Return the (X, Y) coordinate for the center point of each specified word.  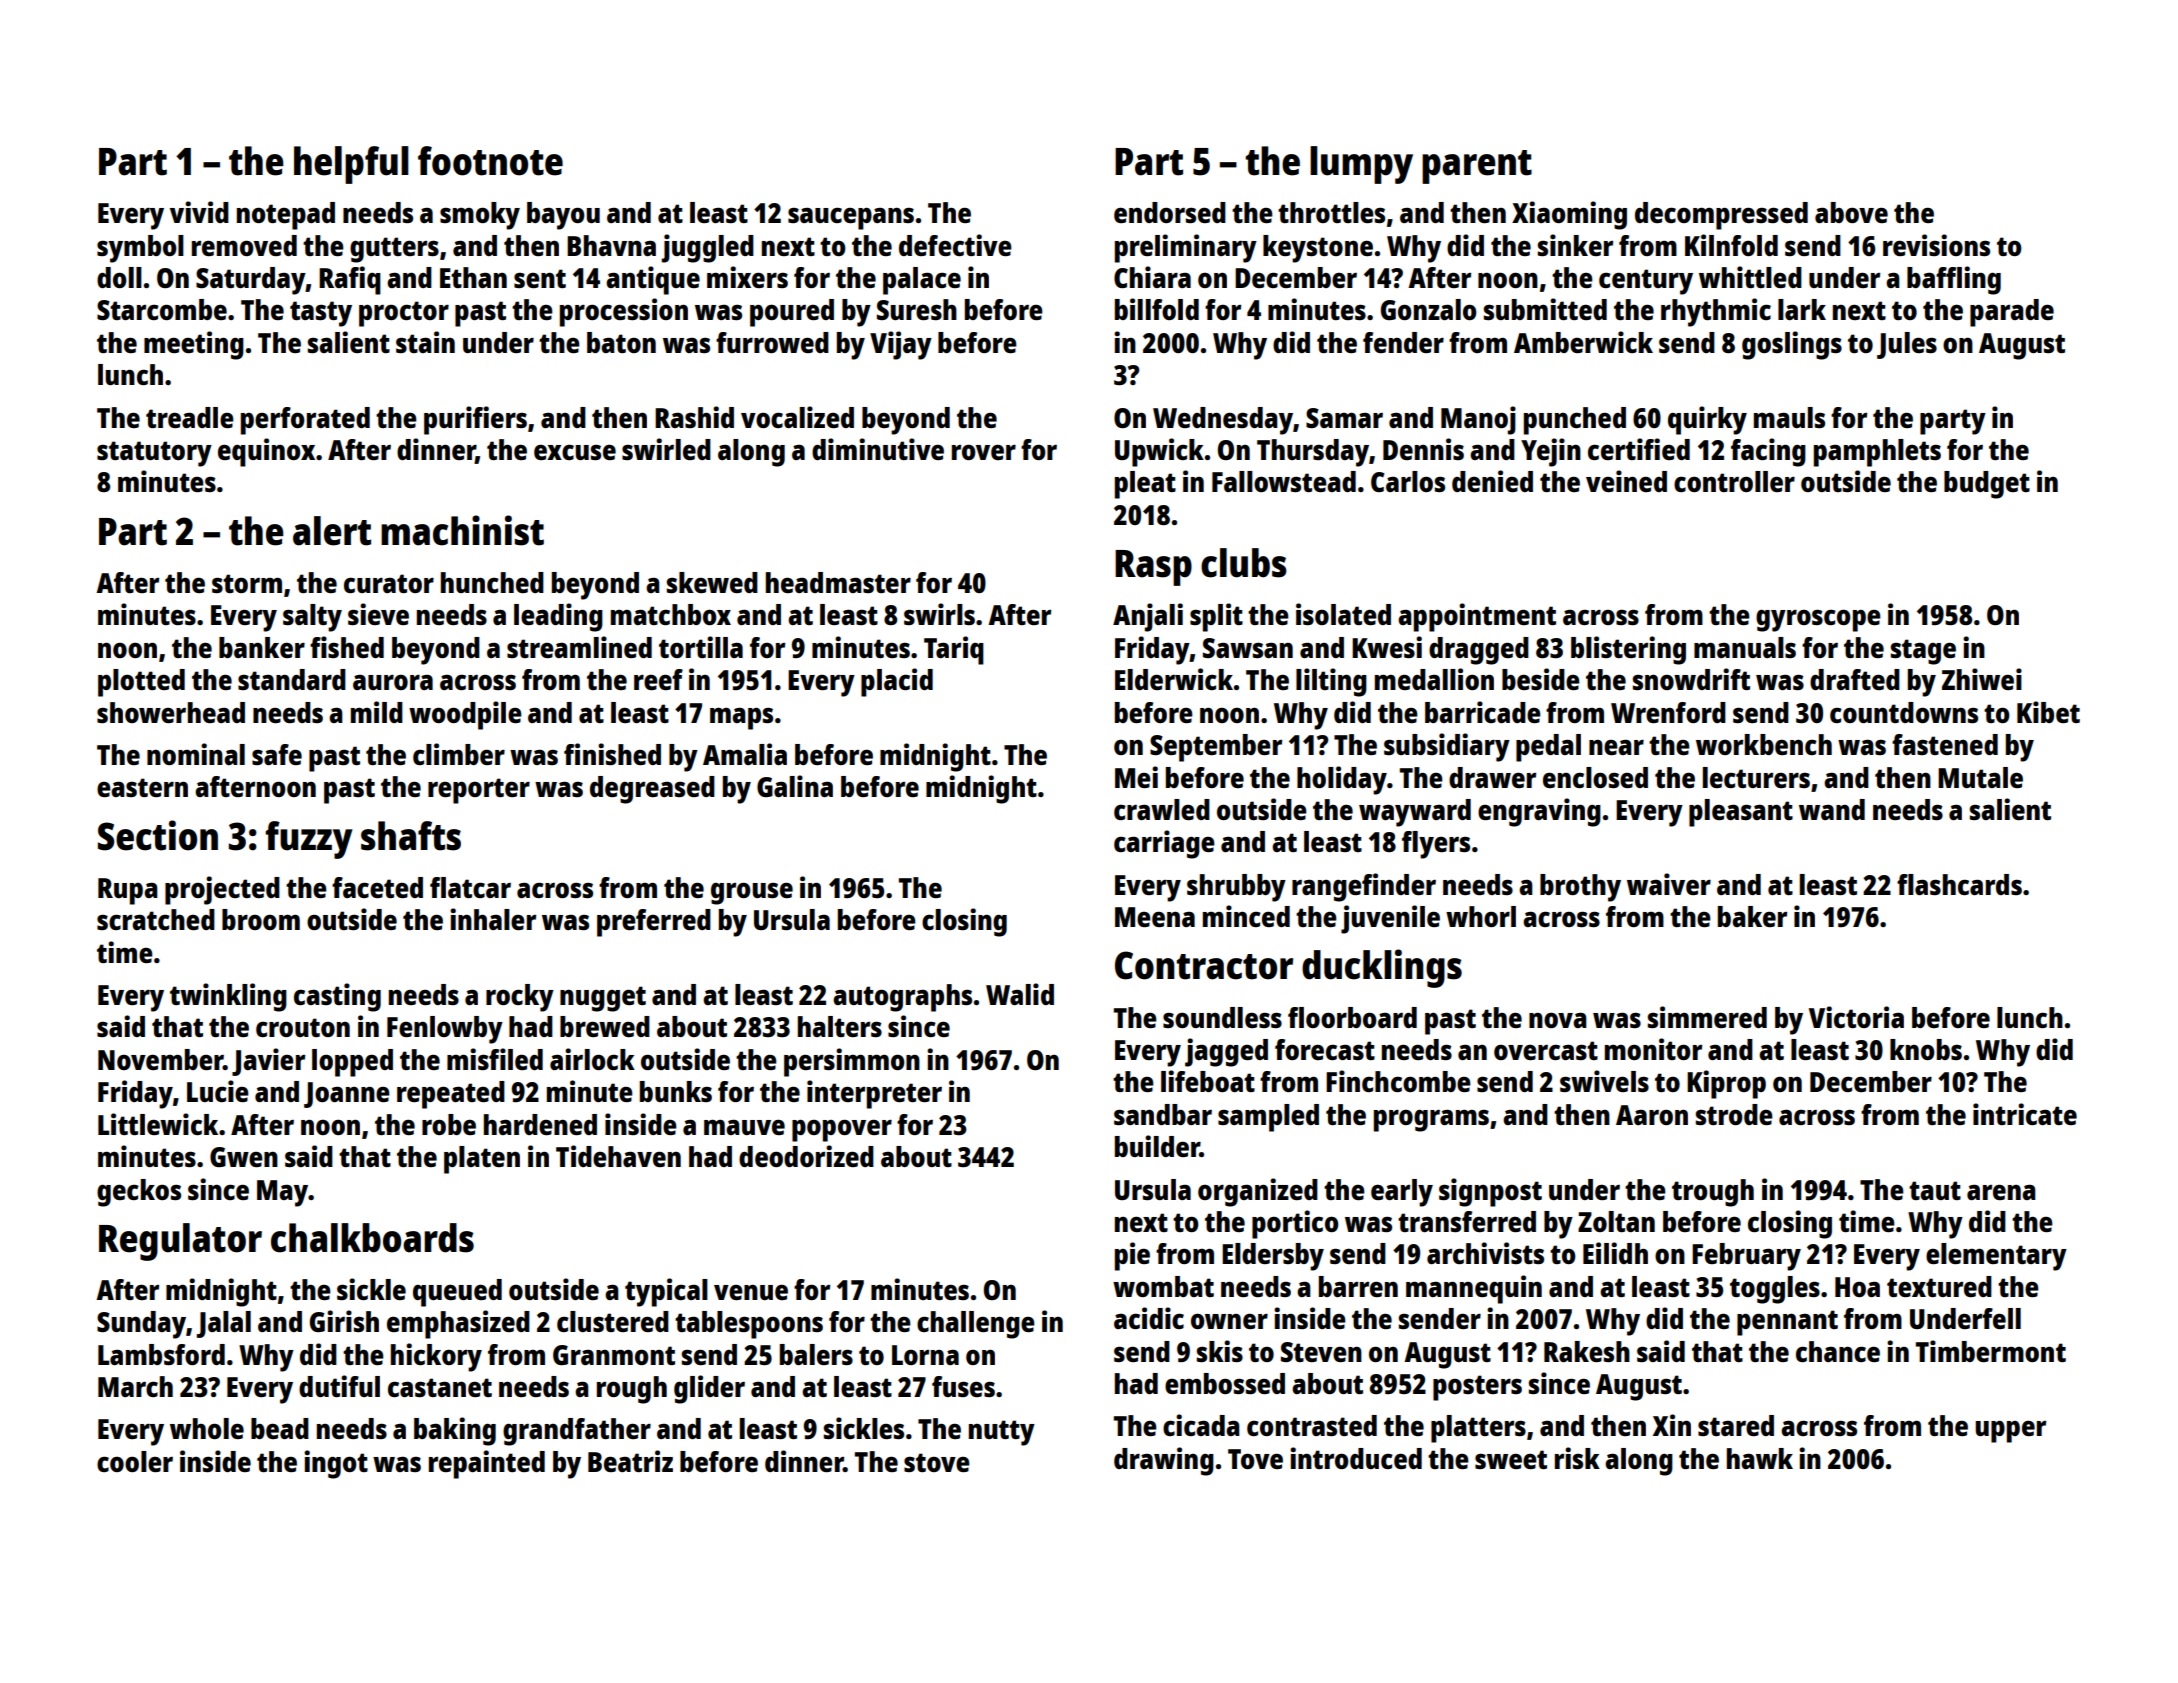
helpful (351, 165)
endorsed (1170, 212)
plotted (141, 683)
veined (1626, 481)
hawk (1760, 1458)
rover (984, 452)
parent (1477, 167)
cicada (1201, 1425)
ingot (336, 1464)
